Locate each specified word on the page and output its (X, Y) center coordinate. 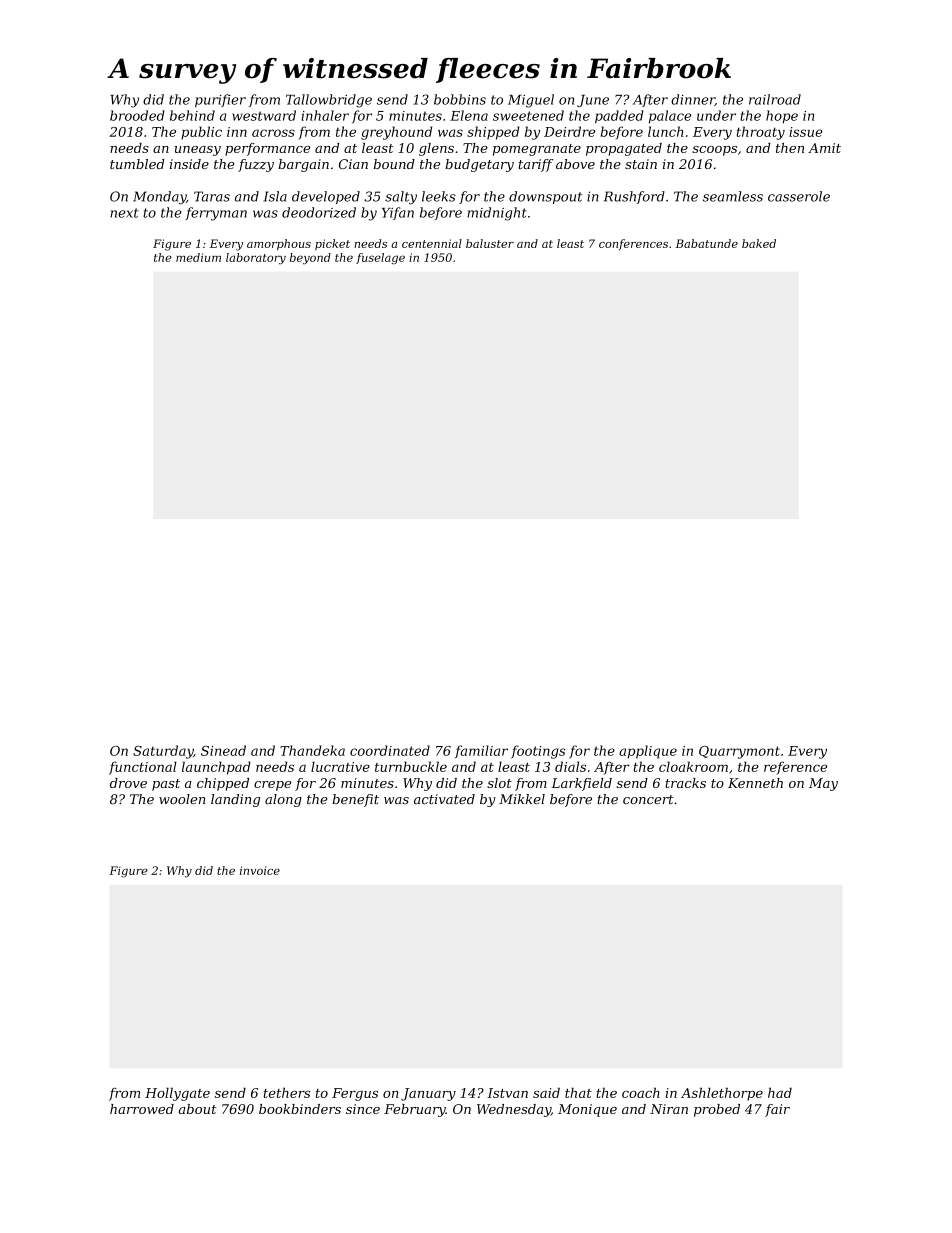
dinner (693, 100)
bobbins (460, 99)
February (415, 1110)
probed (717, 1110)
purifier (220, 100)
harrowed (142, 1109)
